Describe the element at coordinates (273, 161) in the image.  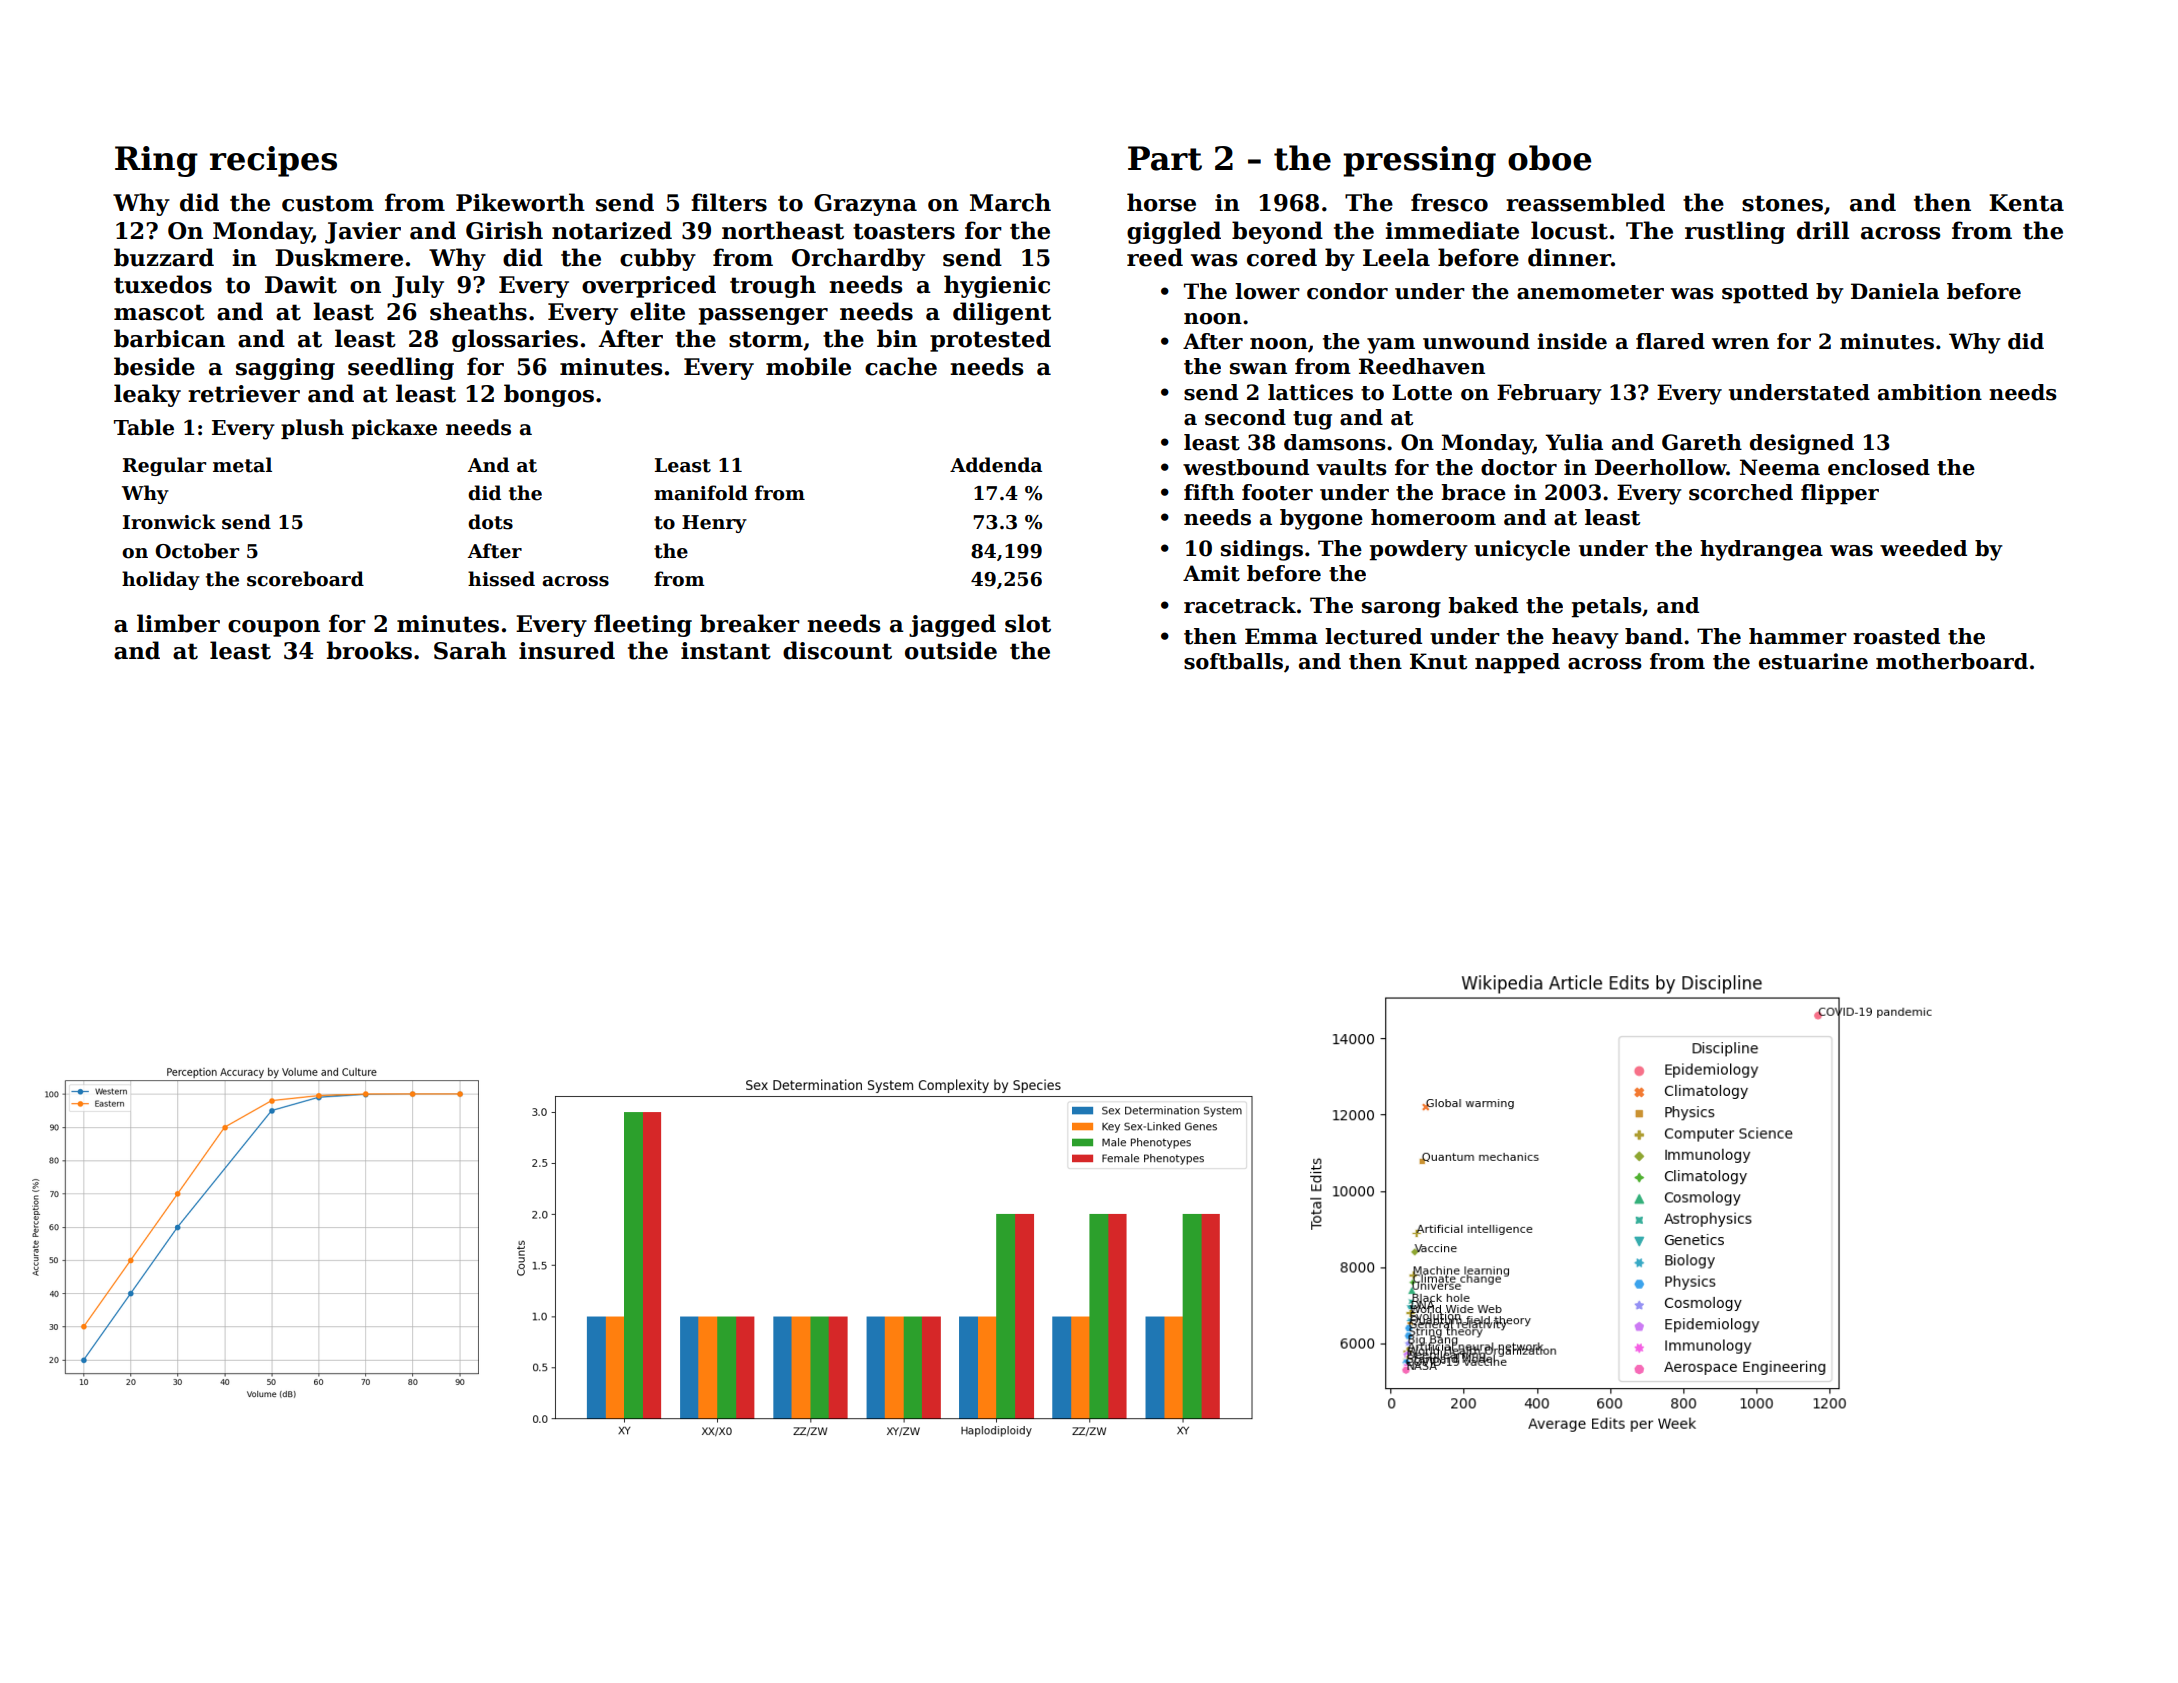
I see `recipes` at that location.
